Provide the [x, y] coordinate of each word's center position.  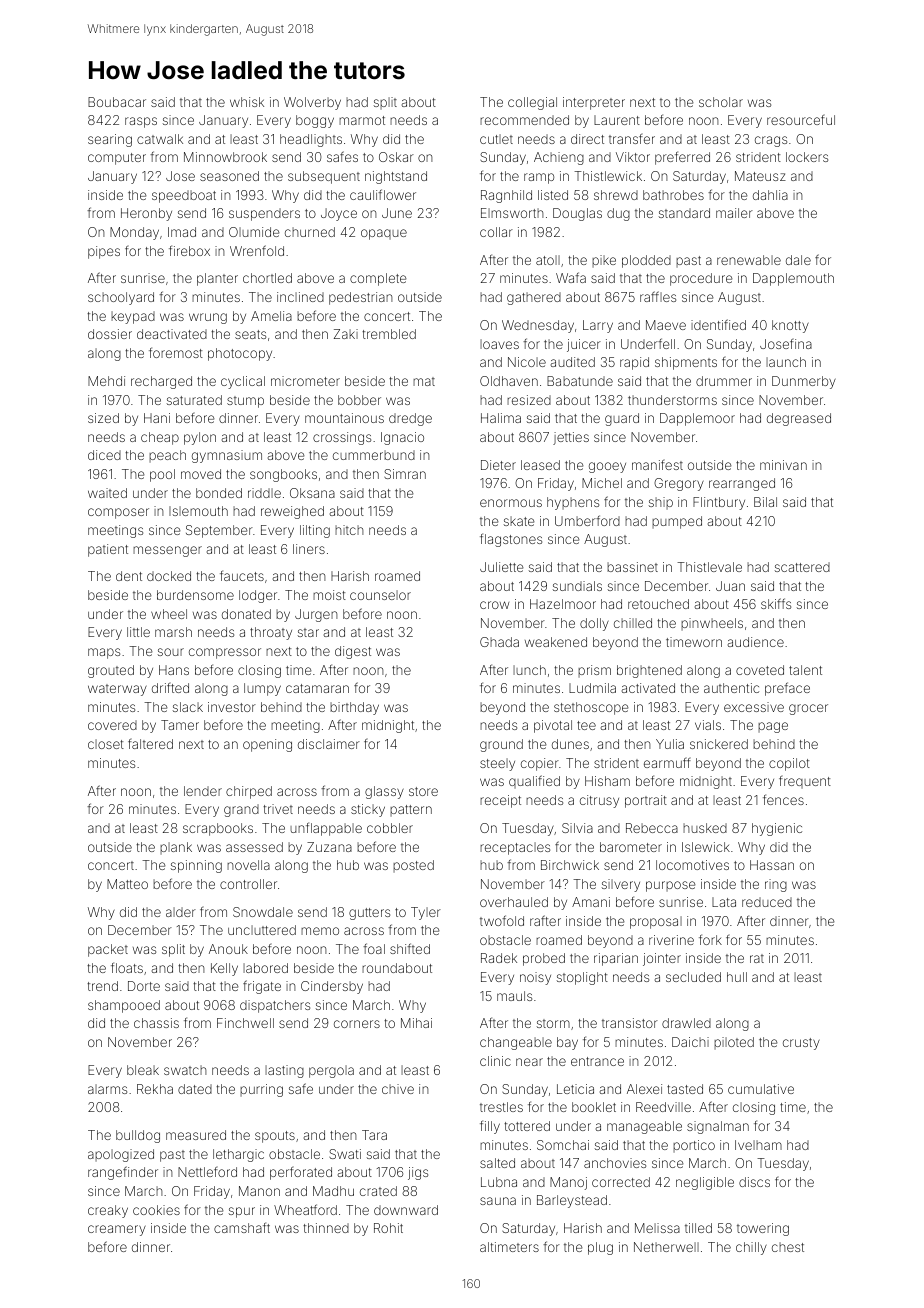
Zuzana [329, 847]
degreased [799, 419]
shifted [410, 948]
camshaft [242, 1227]
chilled [633, 623]
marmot [362, 120]
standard [684, 213]
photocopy [240, 354]
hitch [349, 530]
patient [108, 550]
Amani [591, 902]
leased [540, 465]
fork [710, 939]
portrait [646, 801]
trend [102, 986]
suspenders [264, 214]
